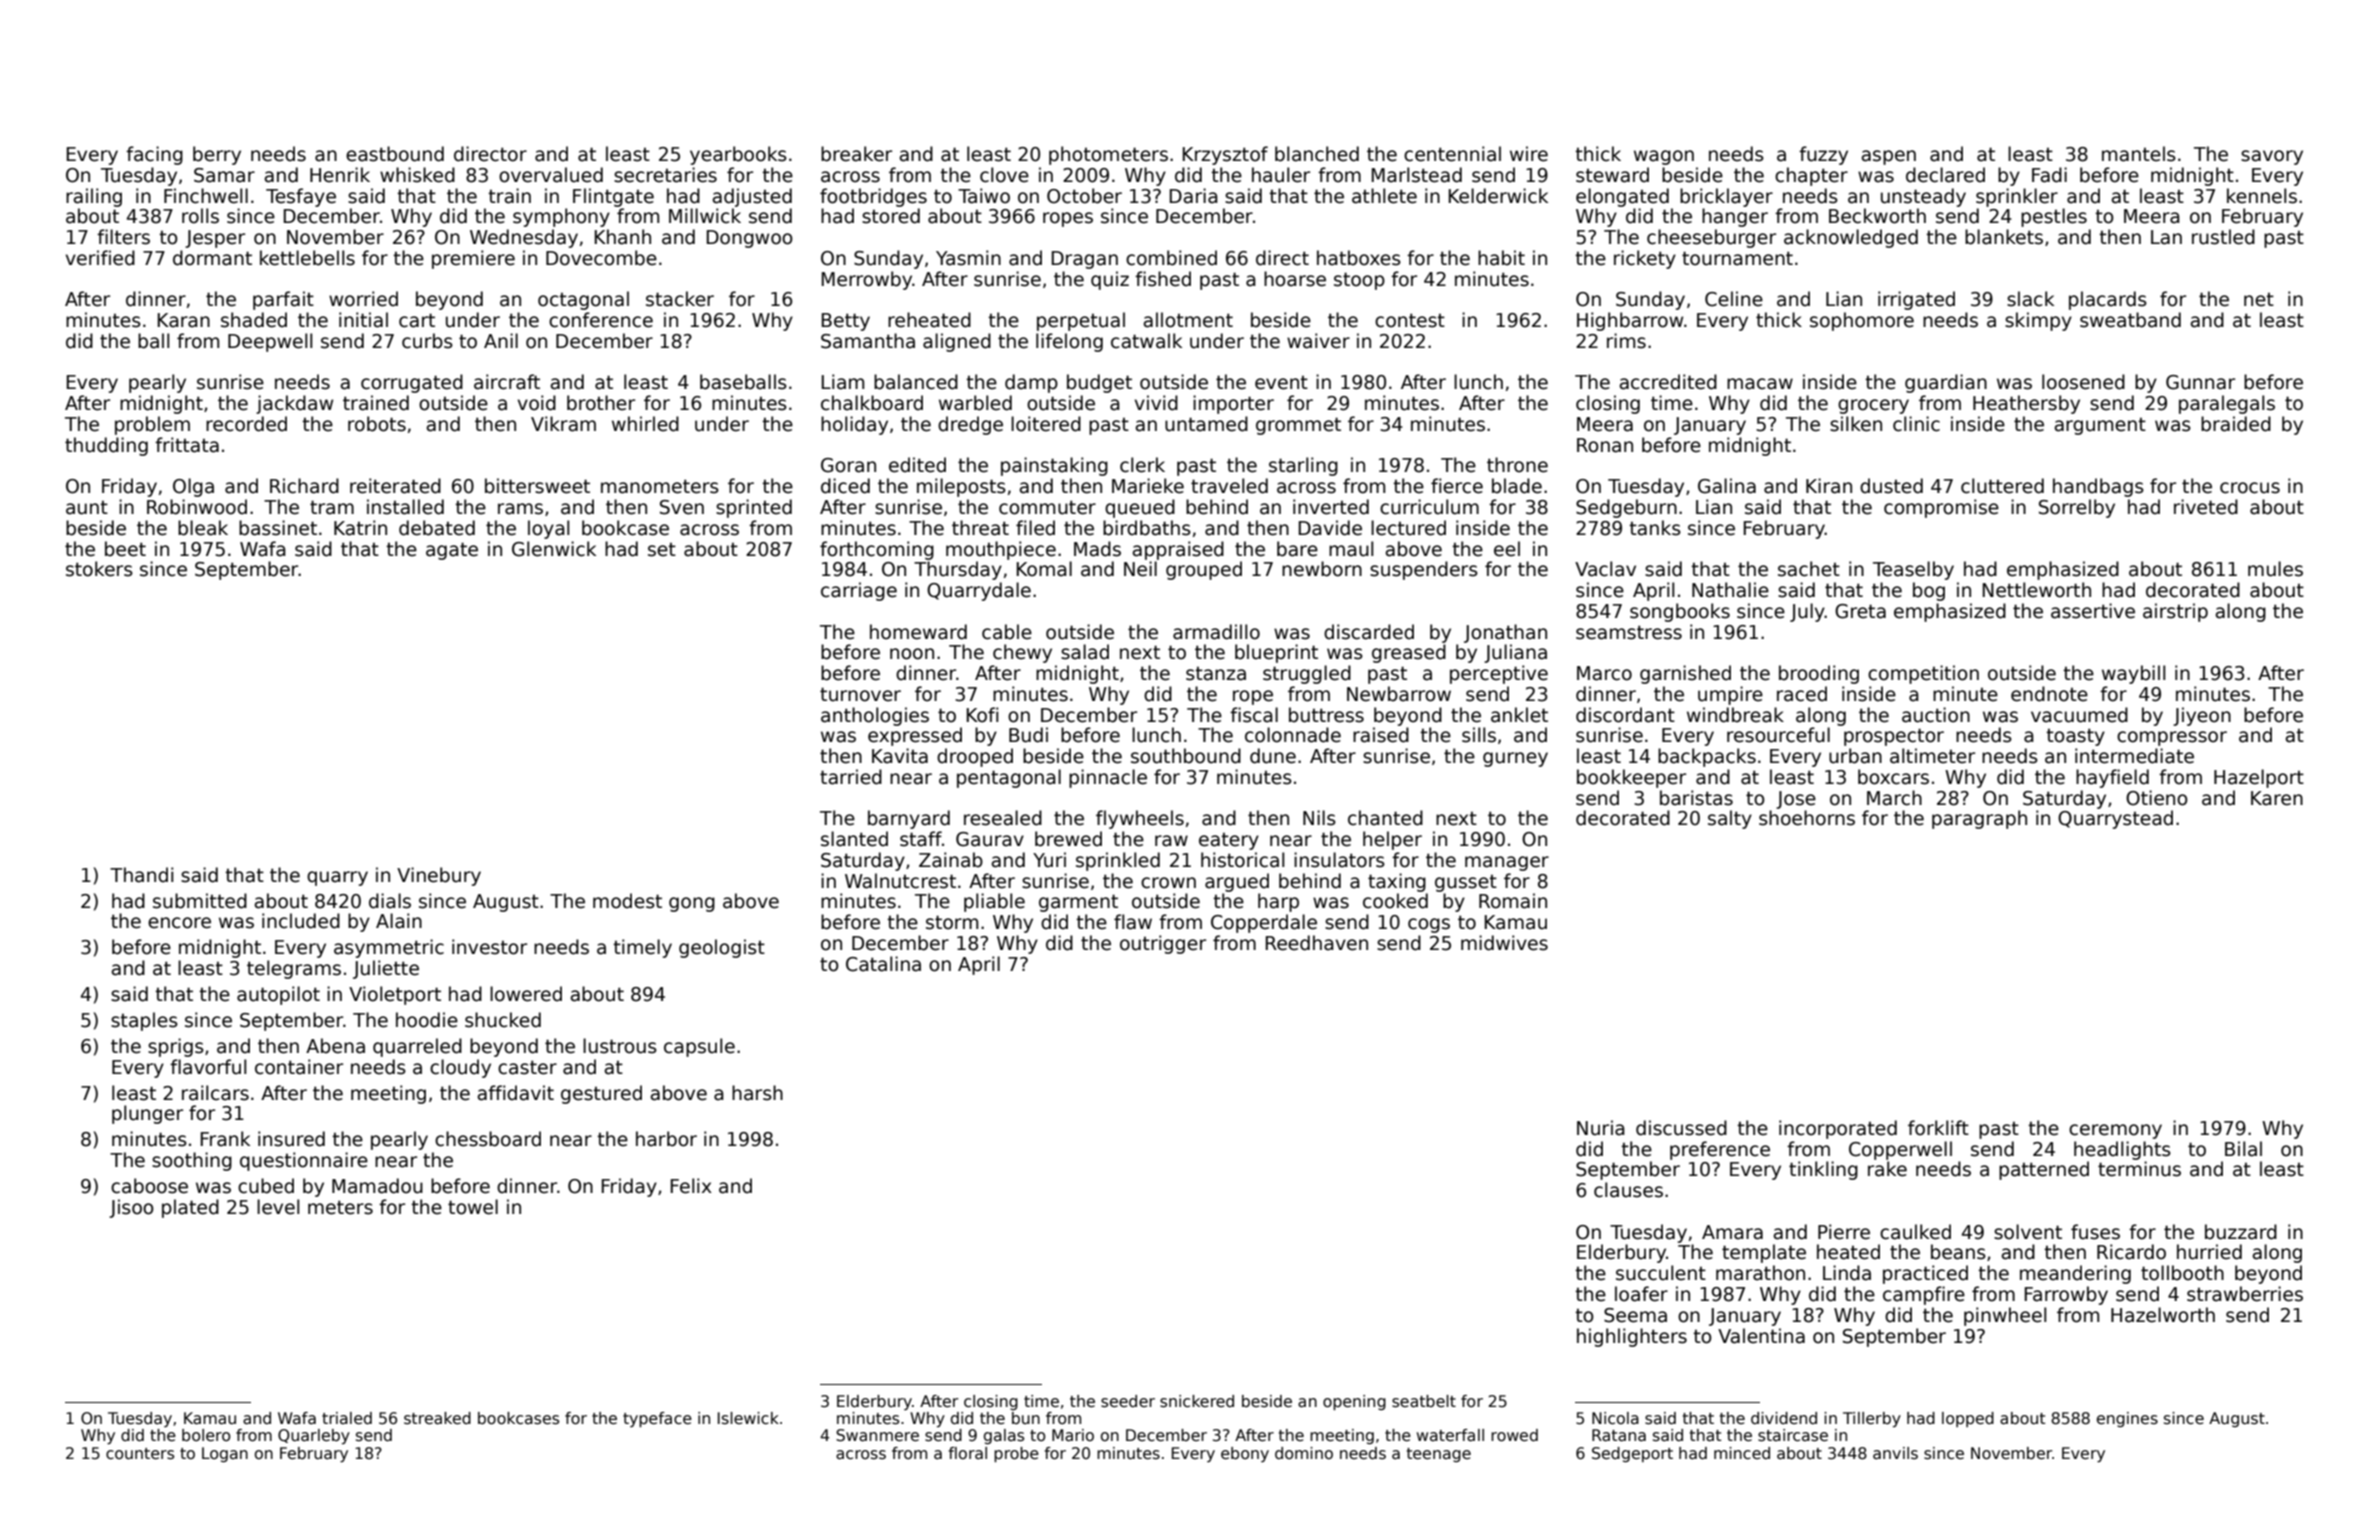 The image size is (2369, 1533). I want to click on harbor, so click(666, 1139).
